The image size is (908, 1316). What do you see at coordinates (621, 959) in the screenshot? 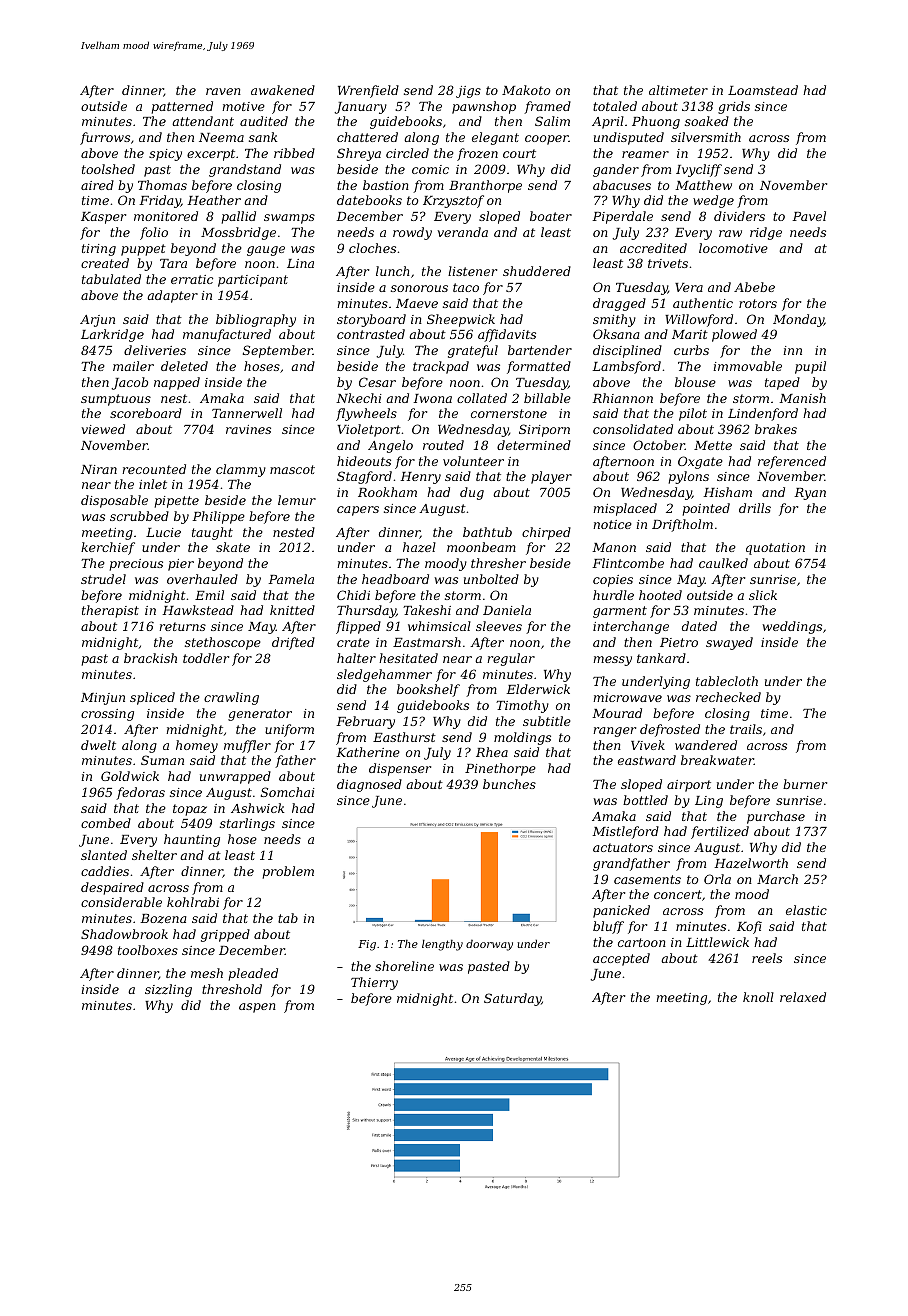
I see `accepted` at bounding box center [621, 959].
